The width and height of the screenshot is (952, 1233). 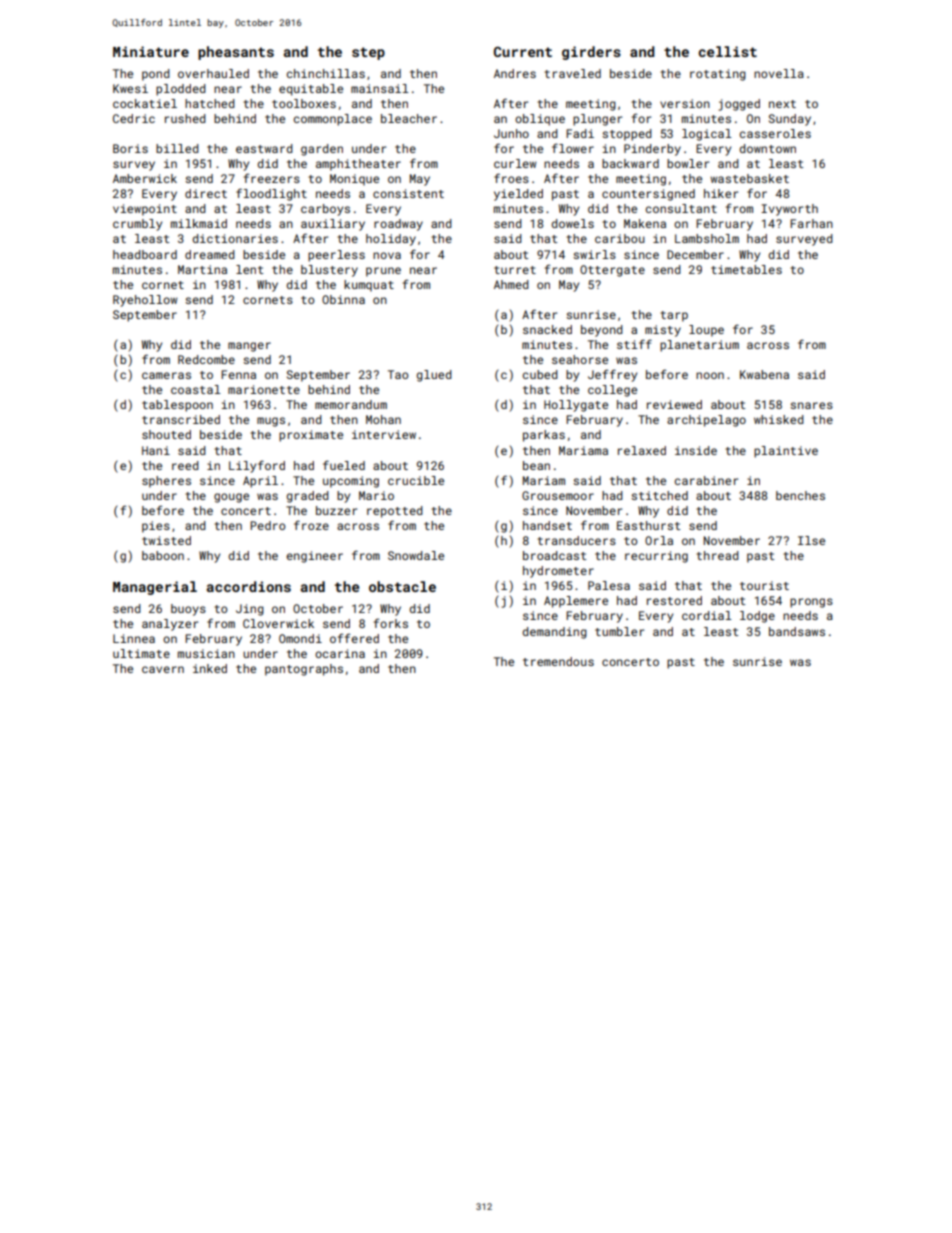 I want to click on nova, so click(x=387, y=255).
